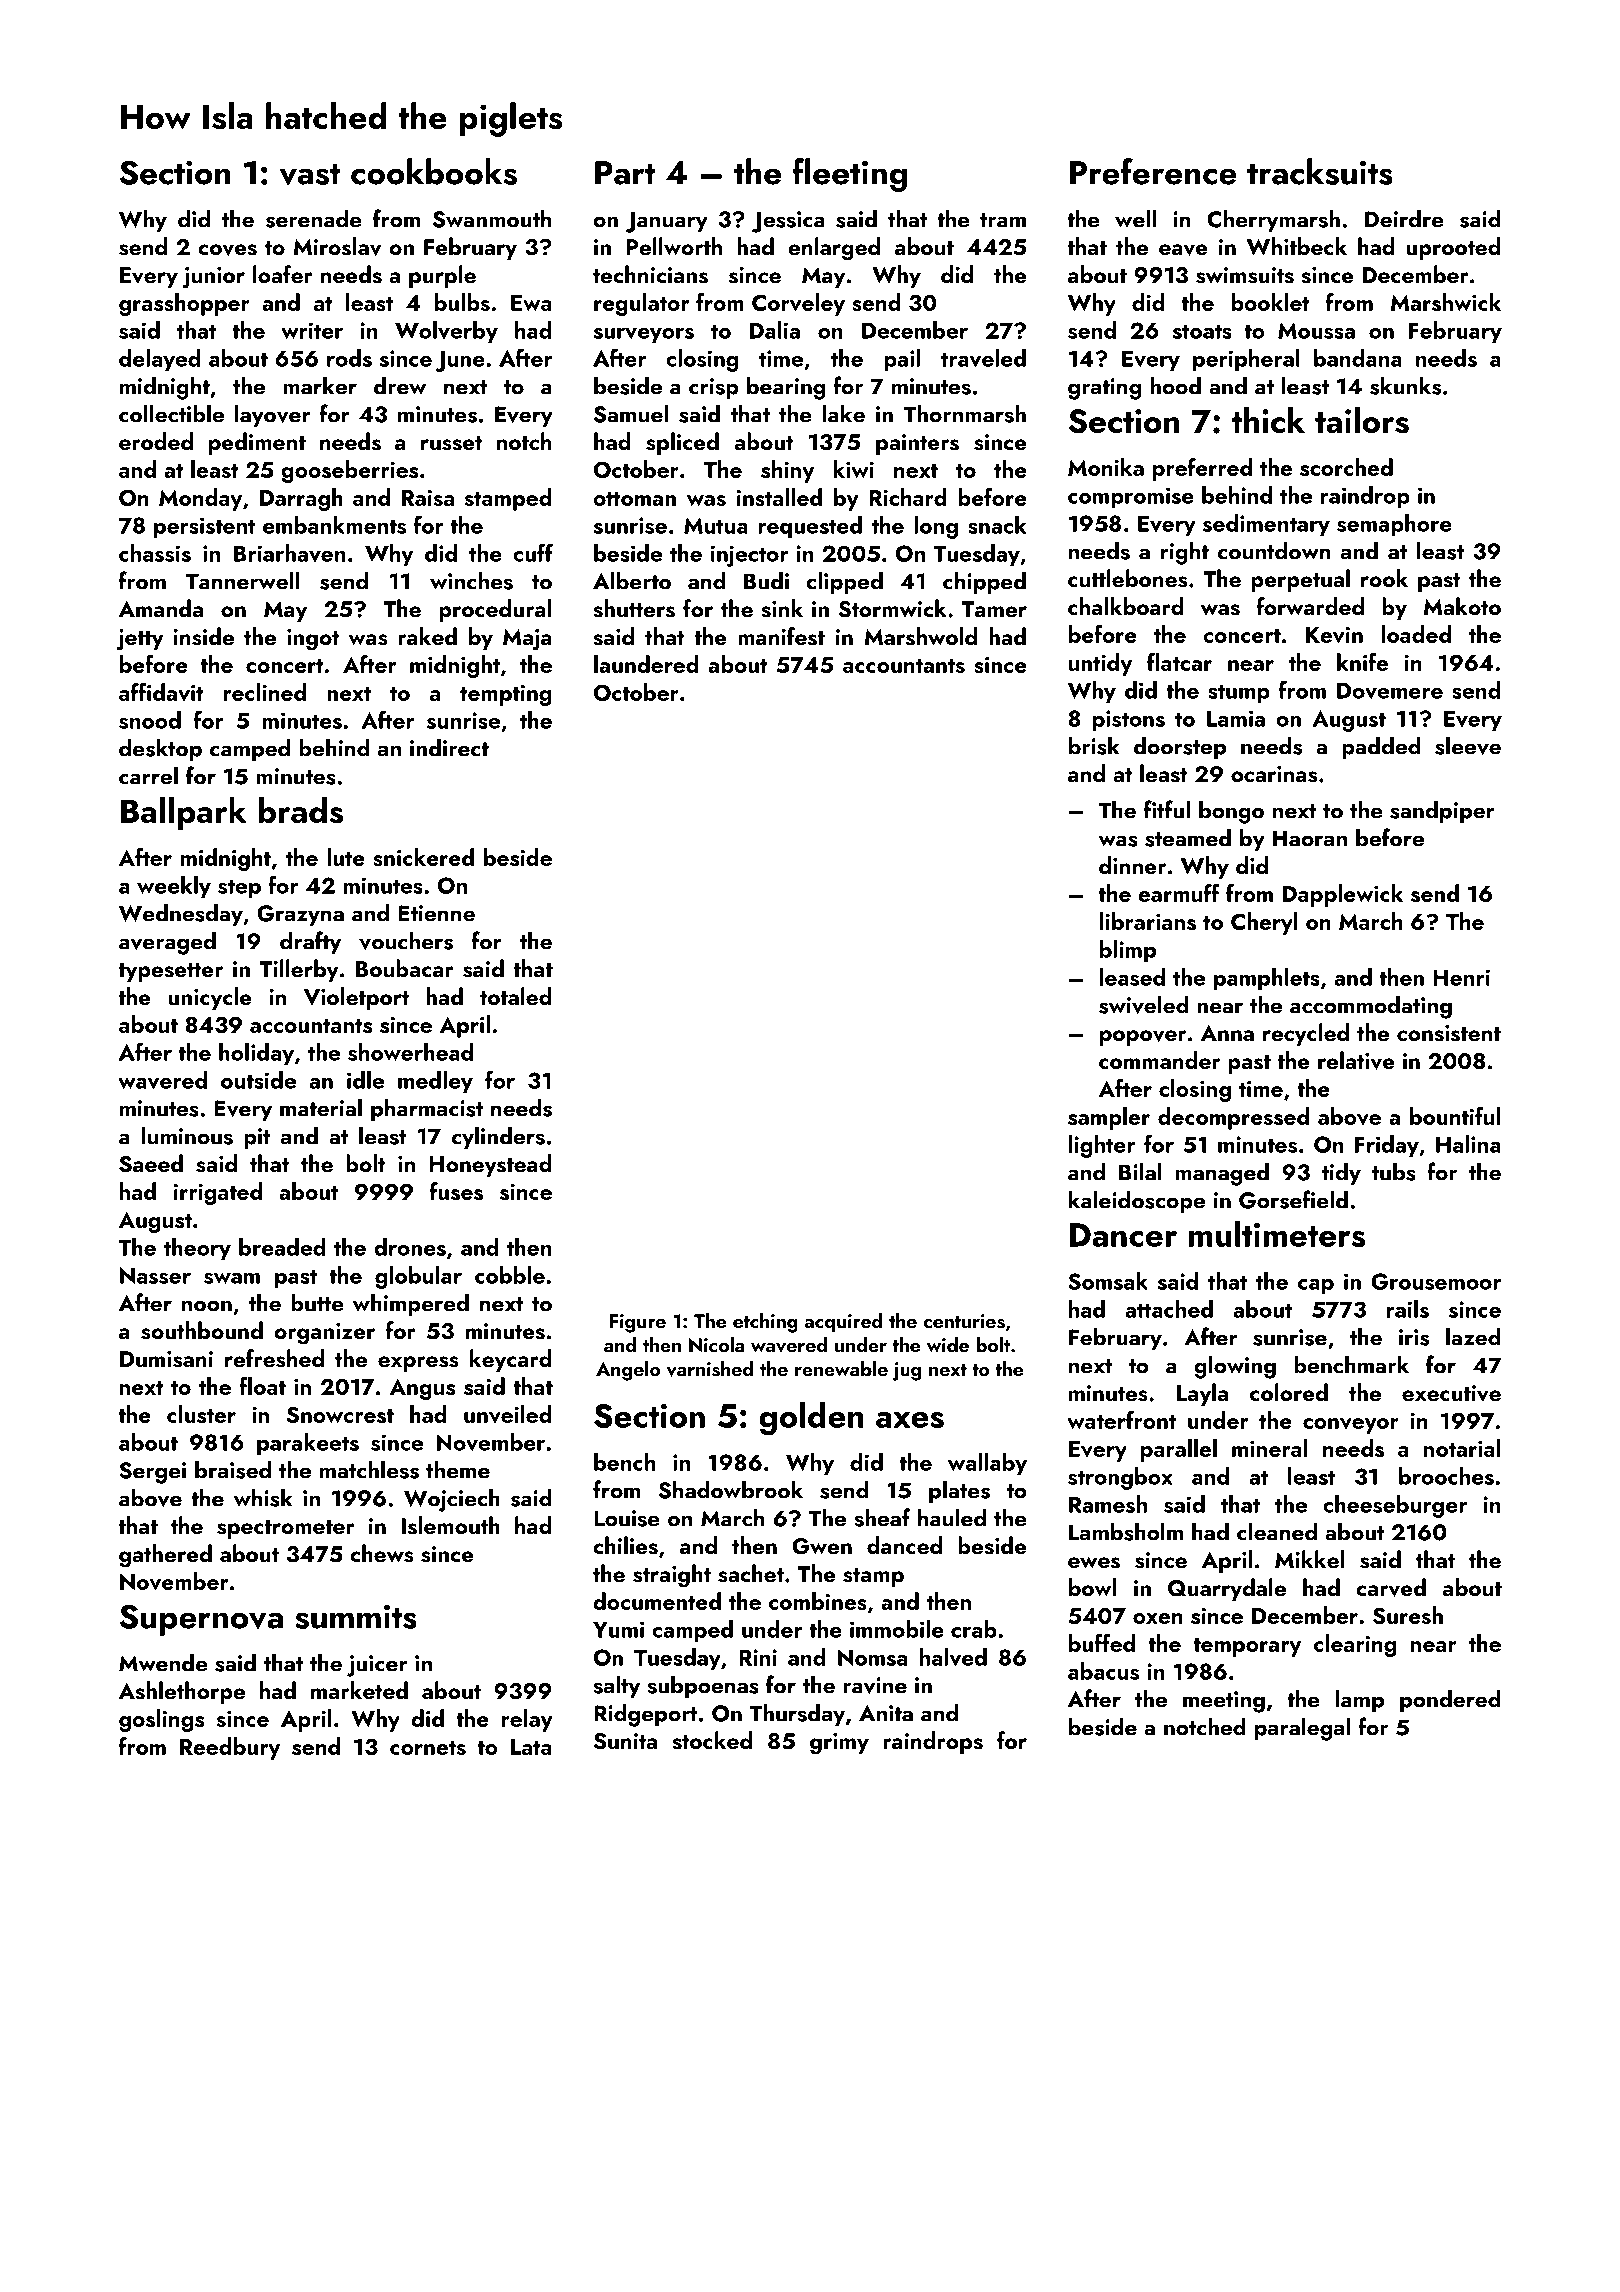  What do you see at coordinates (1449, 1033) in the screenshot?
I see `consistent` at bounding box center [1449, 1033].
